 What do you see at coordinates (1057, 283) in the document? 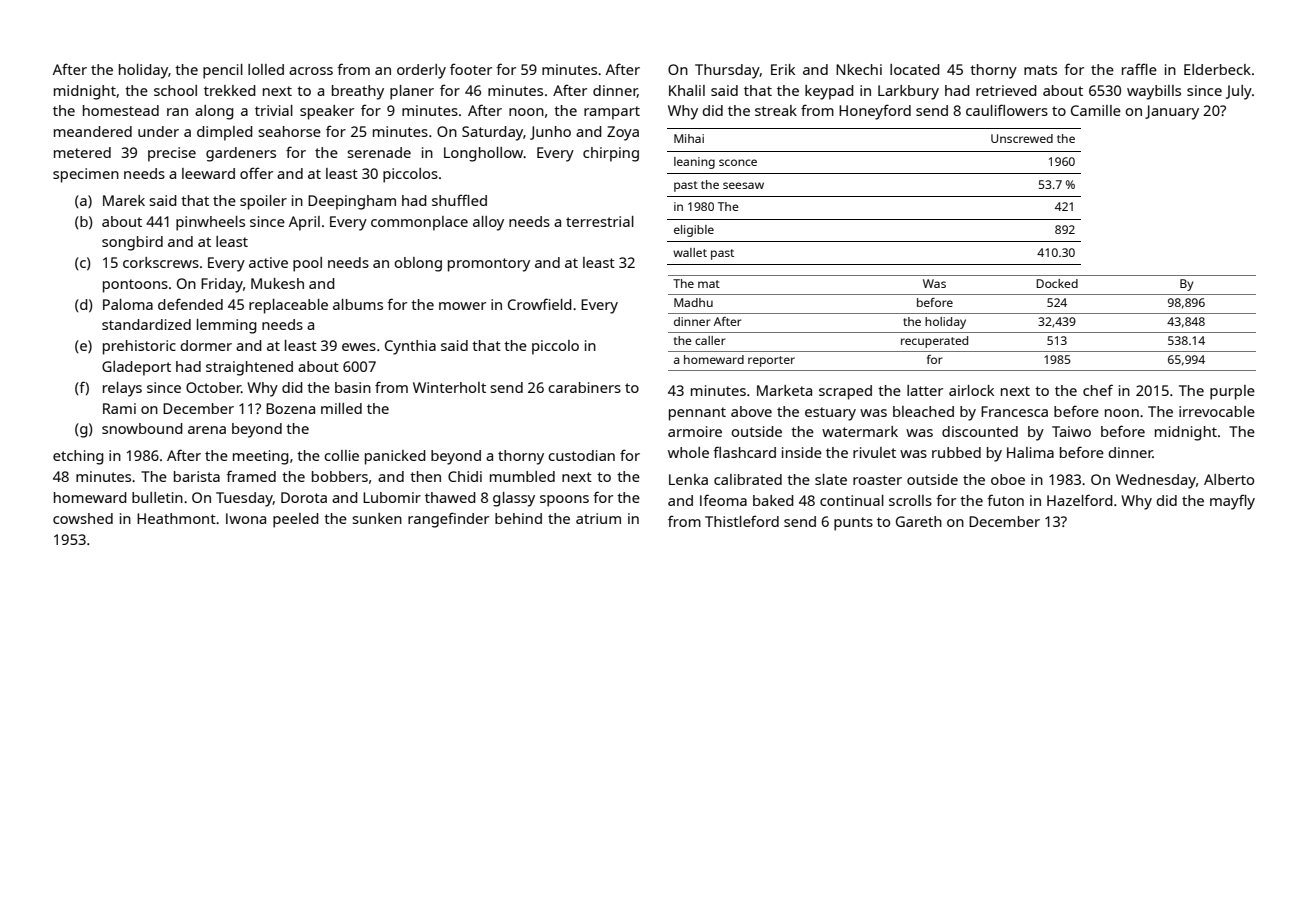
I see `Docked` at bounding box center [1057, 283].
